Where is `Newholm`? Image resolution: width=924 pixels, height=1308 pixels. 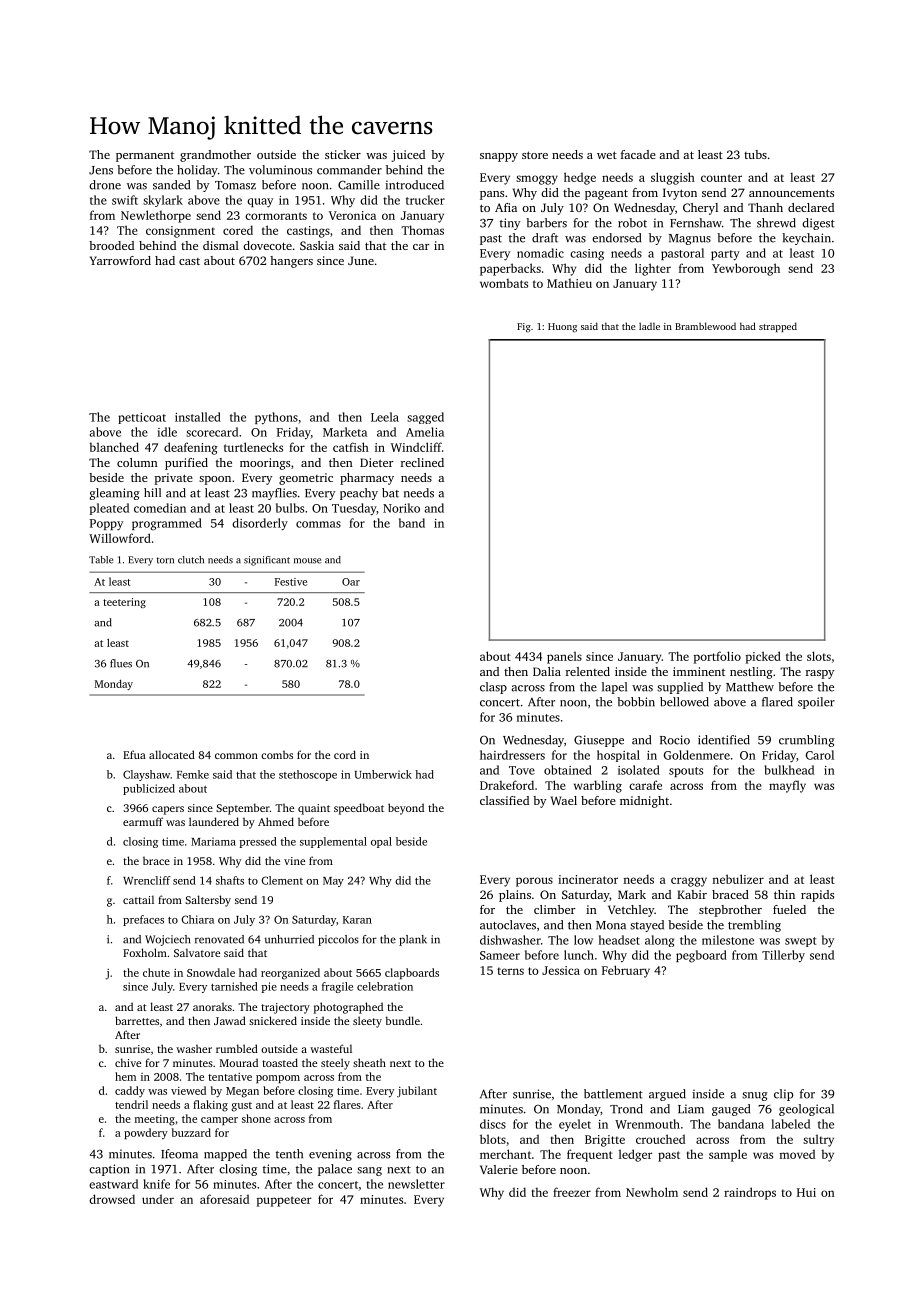 Newholm is located at coordinates (652, 1192).
